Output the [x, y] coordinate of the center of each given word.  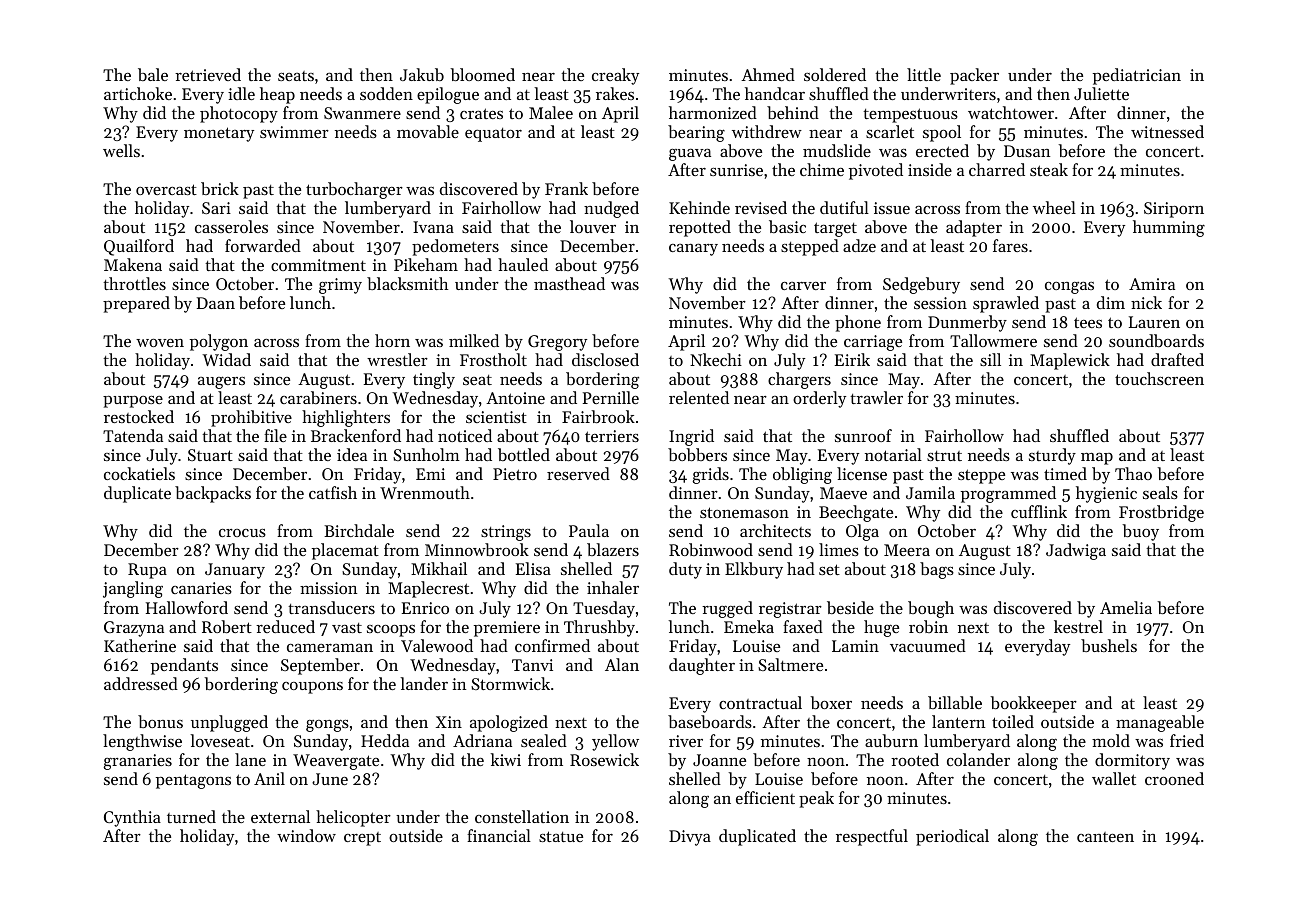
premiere [507, 629]
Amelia [1126, 607]
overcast [166, 189]
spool [942, 133]
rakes [615, 93]
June [330, 779]
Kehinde [699, 207]
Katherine [140, 645]
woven [160, 343]
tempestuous [910, 115]
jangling [133, 589]
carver [803, 286]
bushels [1109, 645]
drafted [1177, 359]
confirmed [552, 645]
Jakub [422, 74]
